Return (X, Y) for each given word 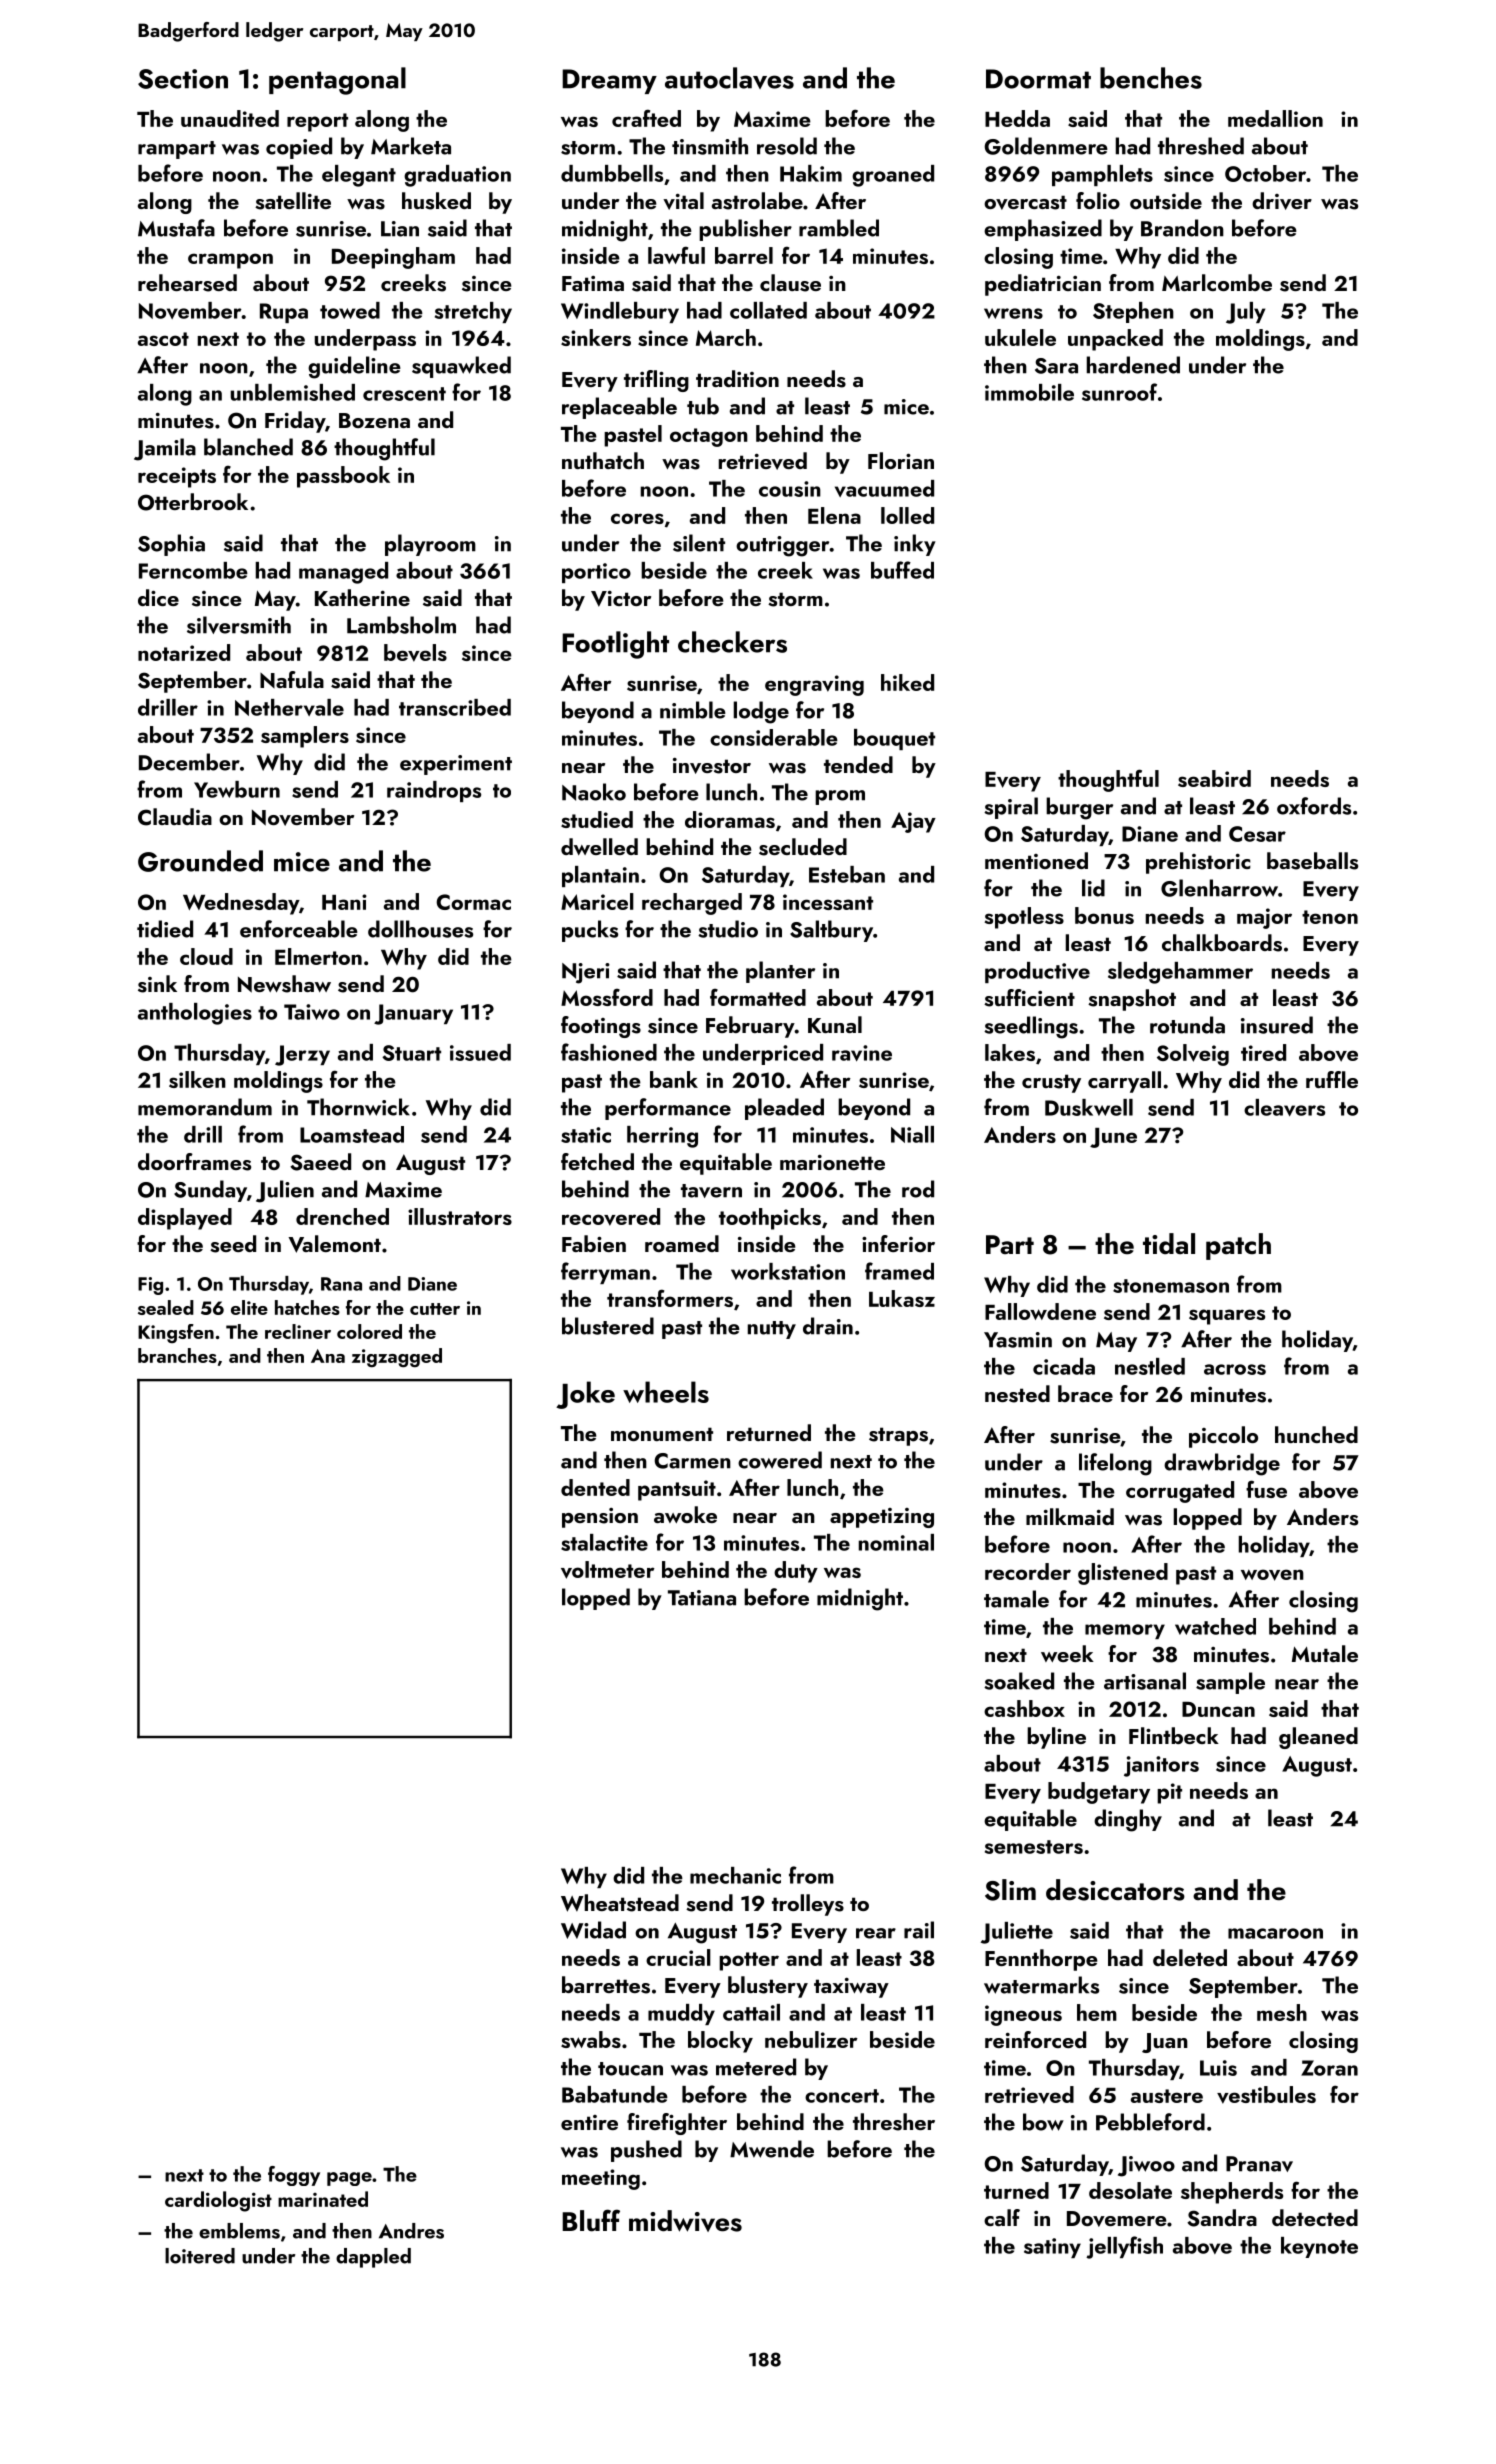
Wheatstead (620, 1903)
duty (796, 1572)
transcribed (455, 707)
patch (1238, 1246)
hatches (307, 1307)
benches (1151, 78)
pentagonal (337, 81)
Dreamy (609, 81)
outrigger (783, 546)
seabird (1214, 778)
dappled (373, 2258)
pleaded (784, 1109)
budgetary (1099, 1793)
